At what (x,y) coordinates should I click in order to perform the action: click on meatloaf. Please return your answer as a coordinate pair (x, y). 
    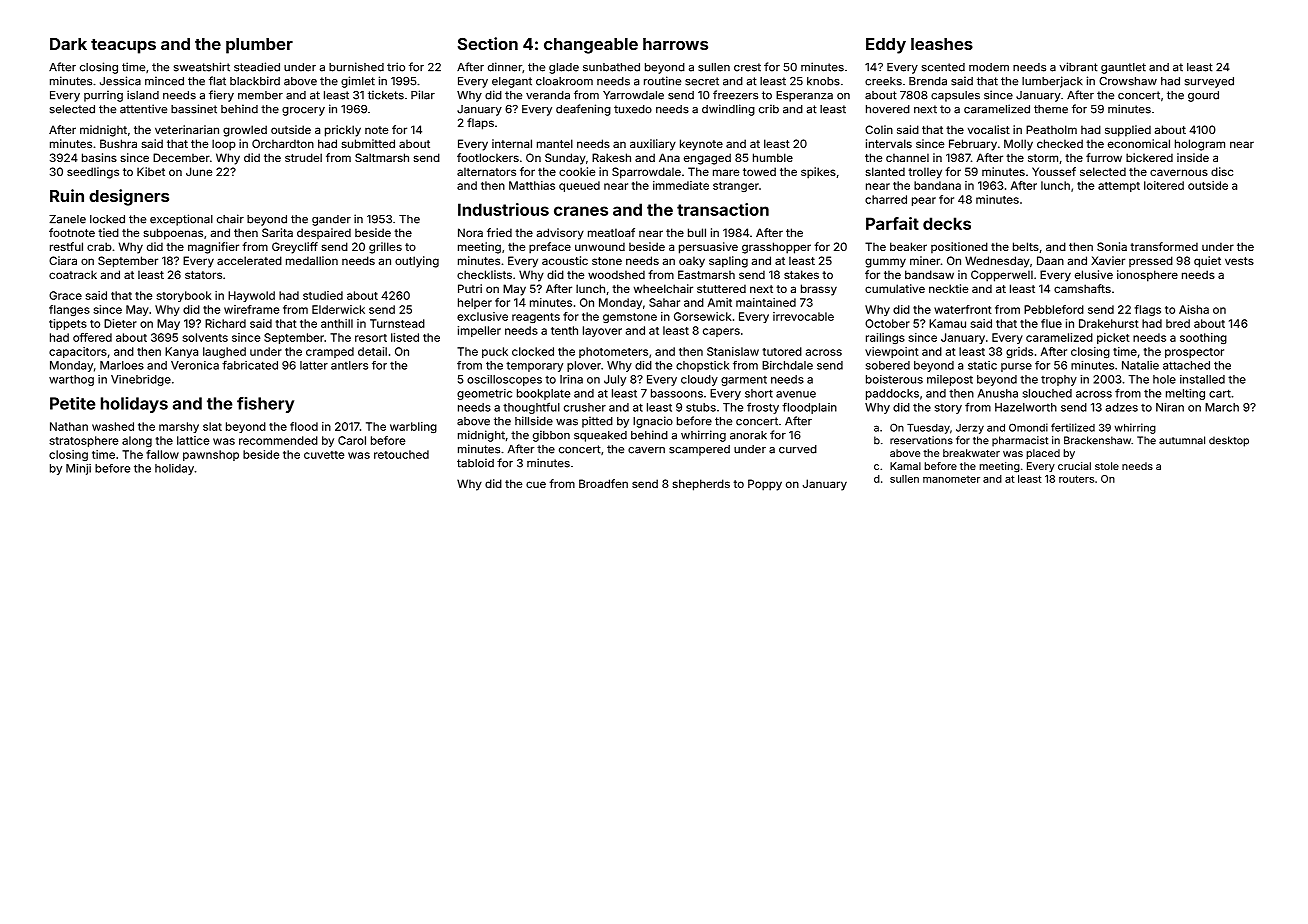
    Looking at the image, I should click on (611, 232).
